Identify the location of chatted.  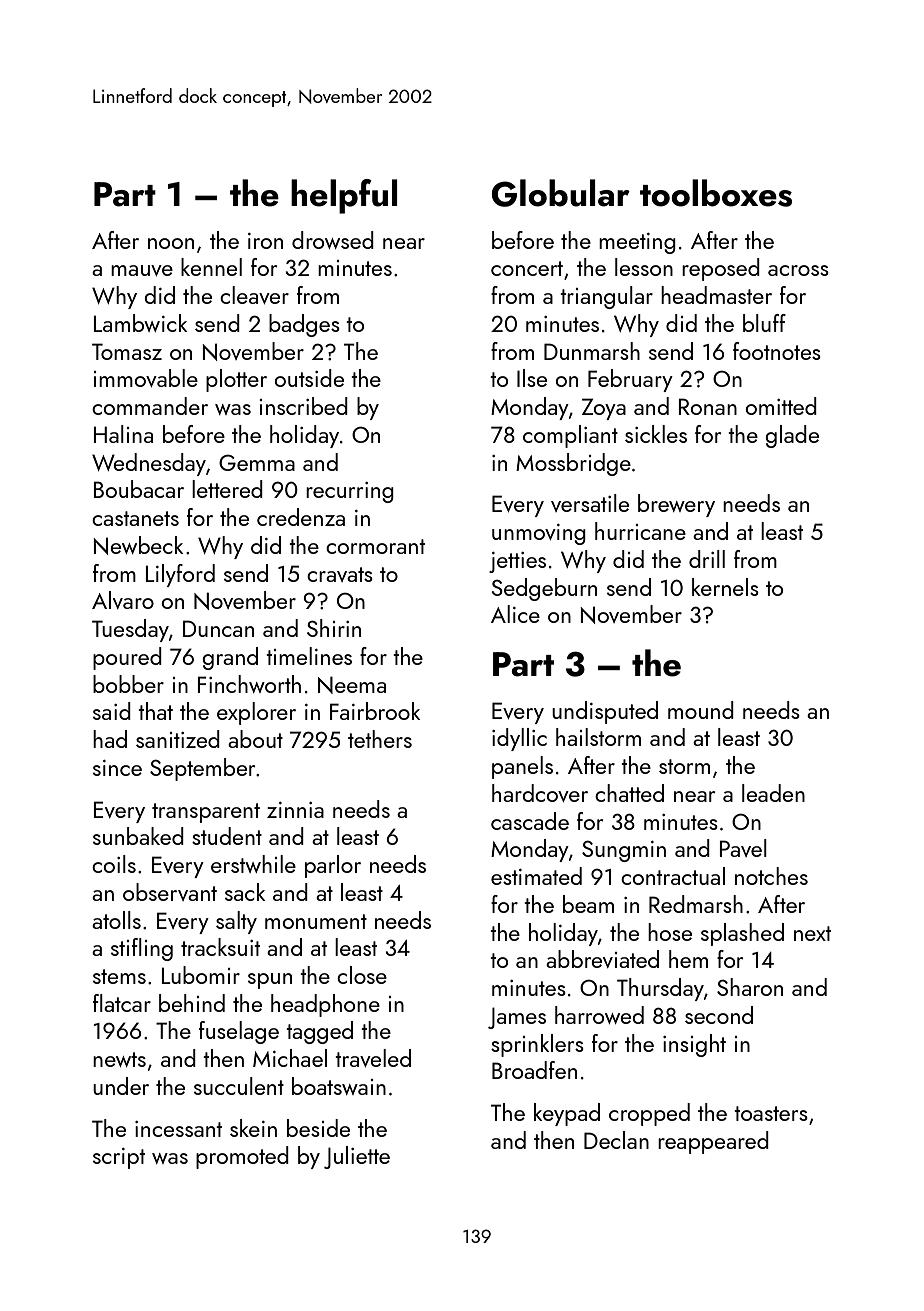
(629, 793).
